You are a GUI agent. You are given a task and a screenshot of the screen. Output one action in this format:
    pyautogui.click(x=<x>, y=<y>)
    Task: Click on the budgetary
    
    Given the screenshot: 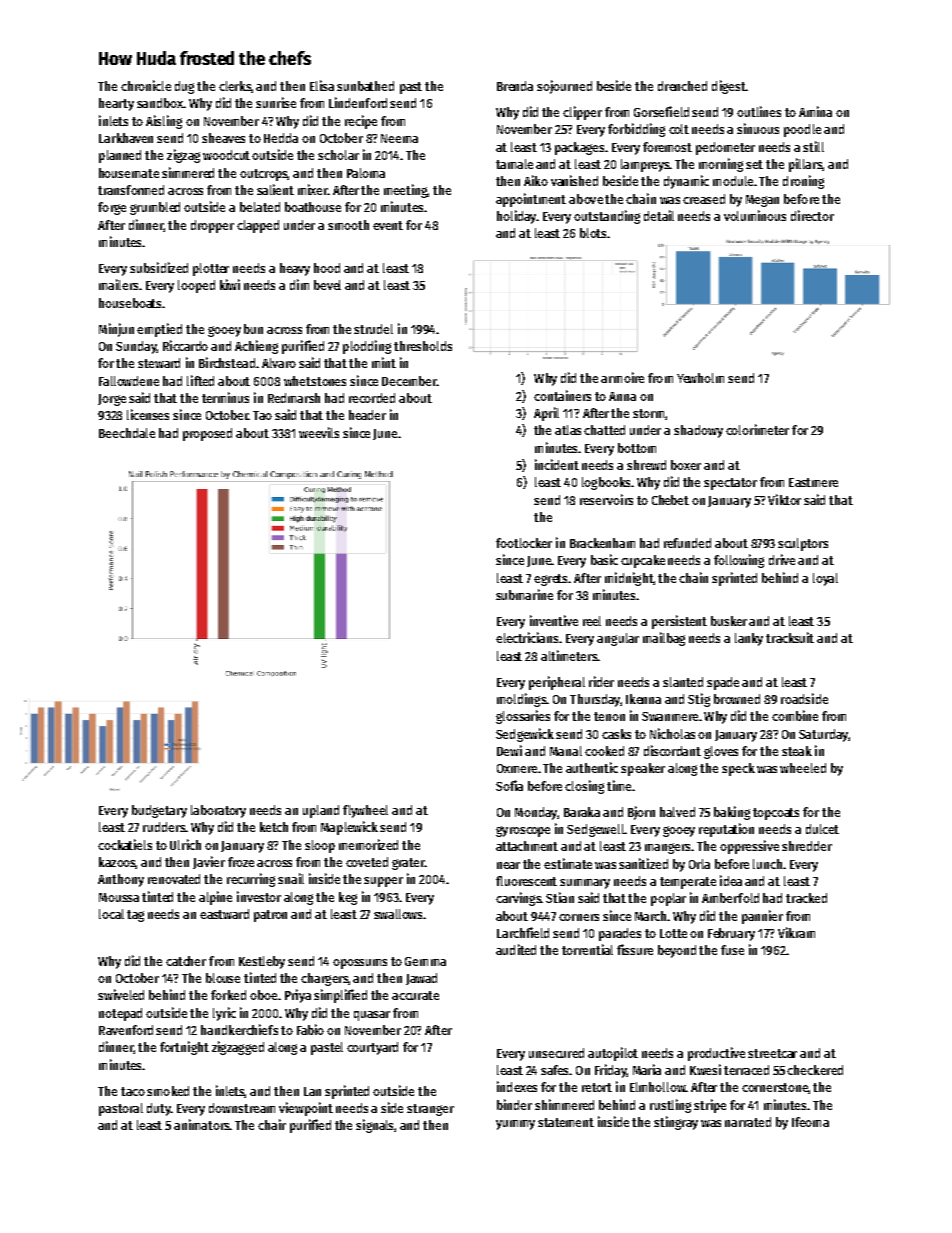 What is the action you would take?
    pyautogui.click(x=159, y=811)
